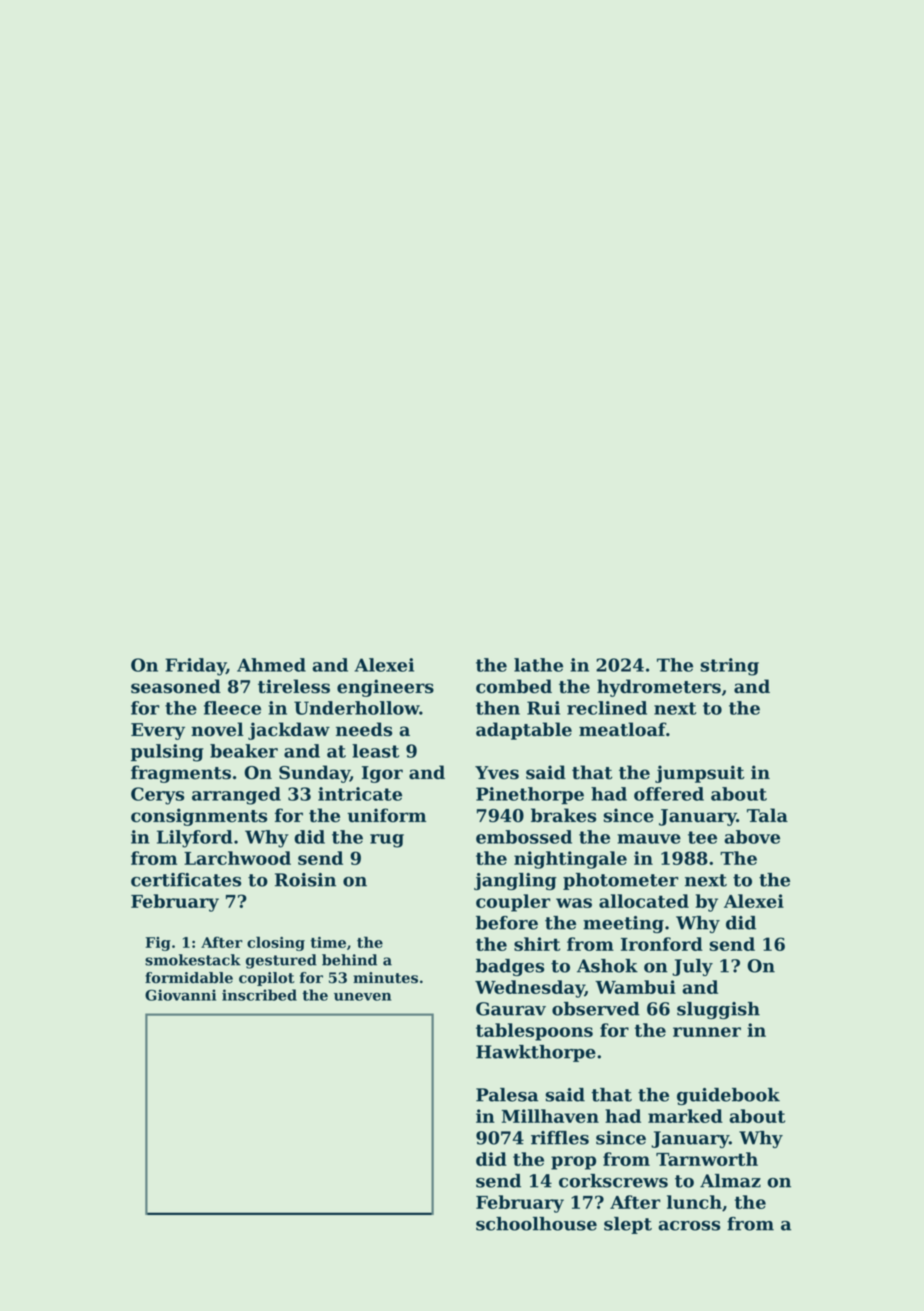 The image size is (924, 1311). What do you see at coordinates (685, 1116) in the screenshot?
I see `marked` at bounding box center [685, 1116].
